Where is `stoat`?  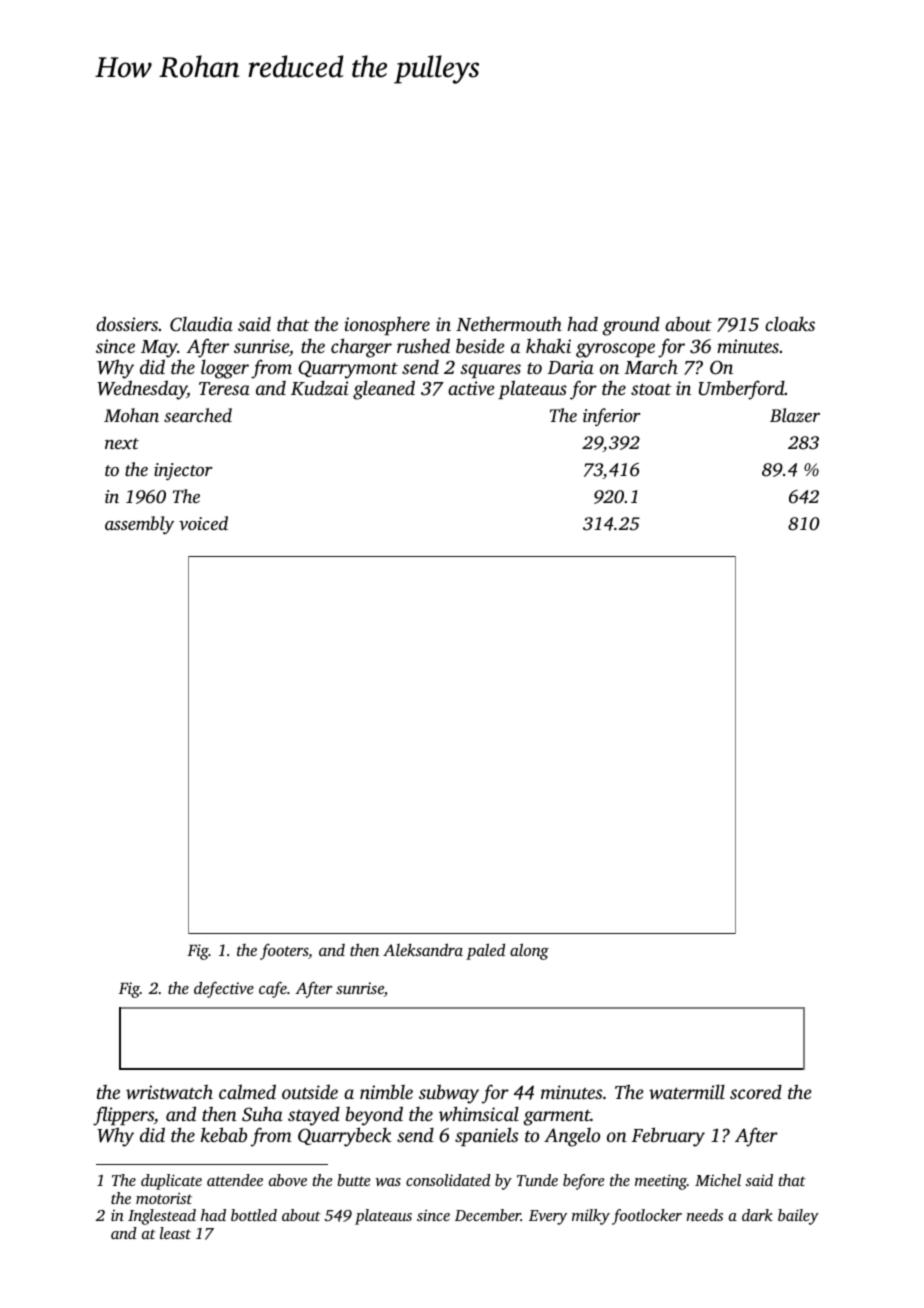 stoat is located at coordinates (651, 389).
